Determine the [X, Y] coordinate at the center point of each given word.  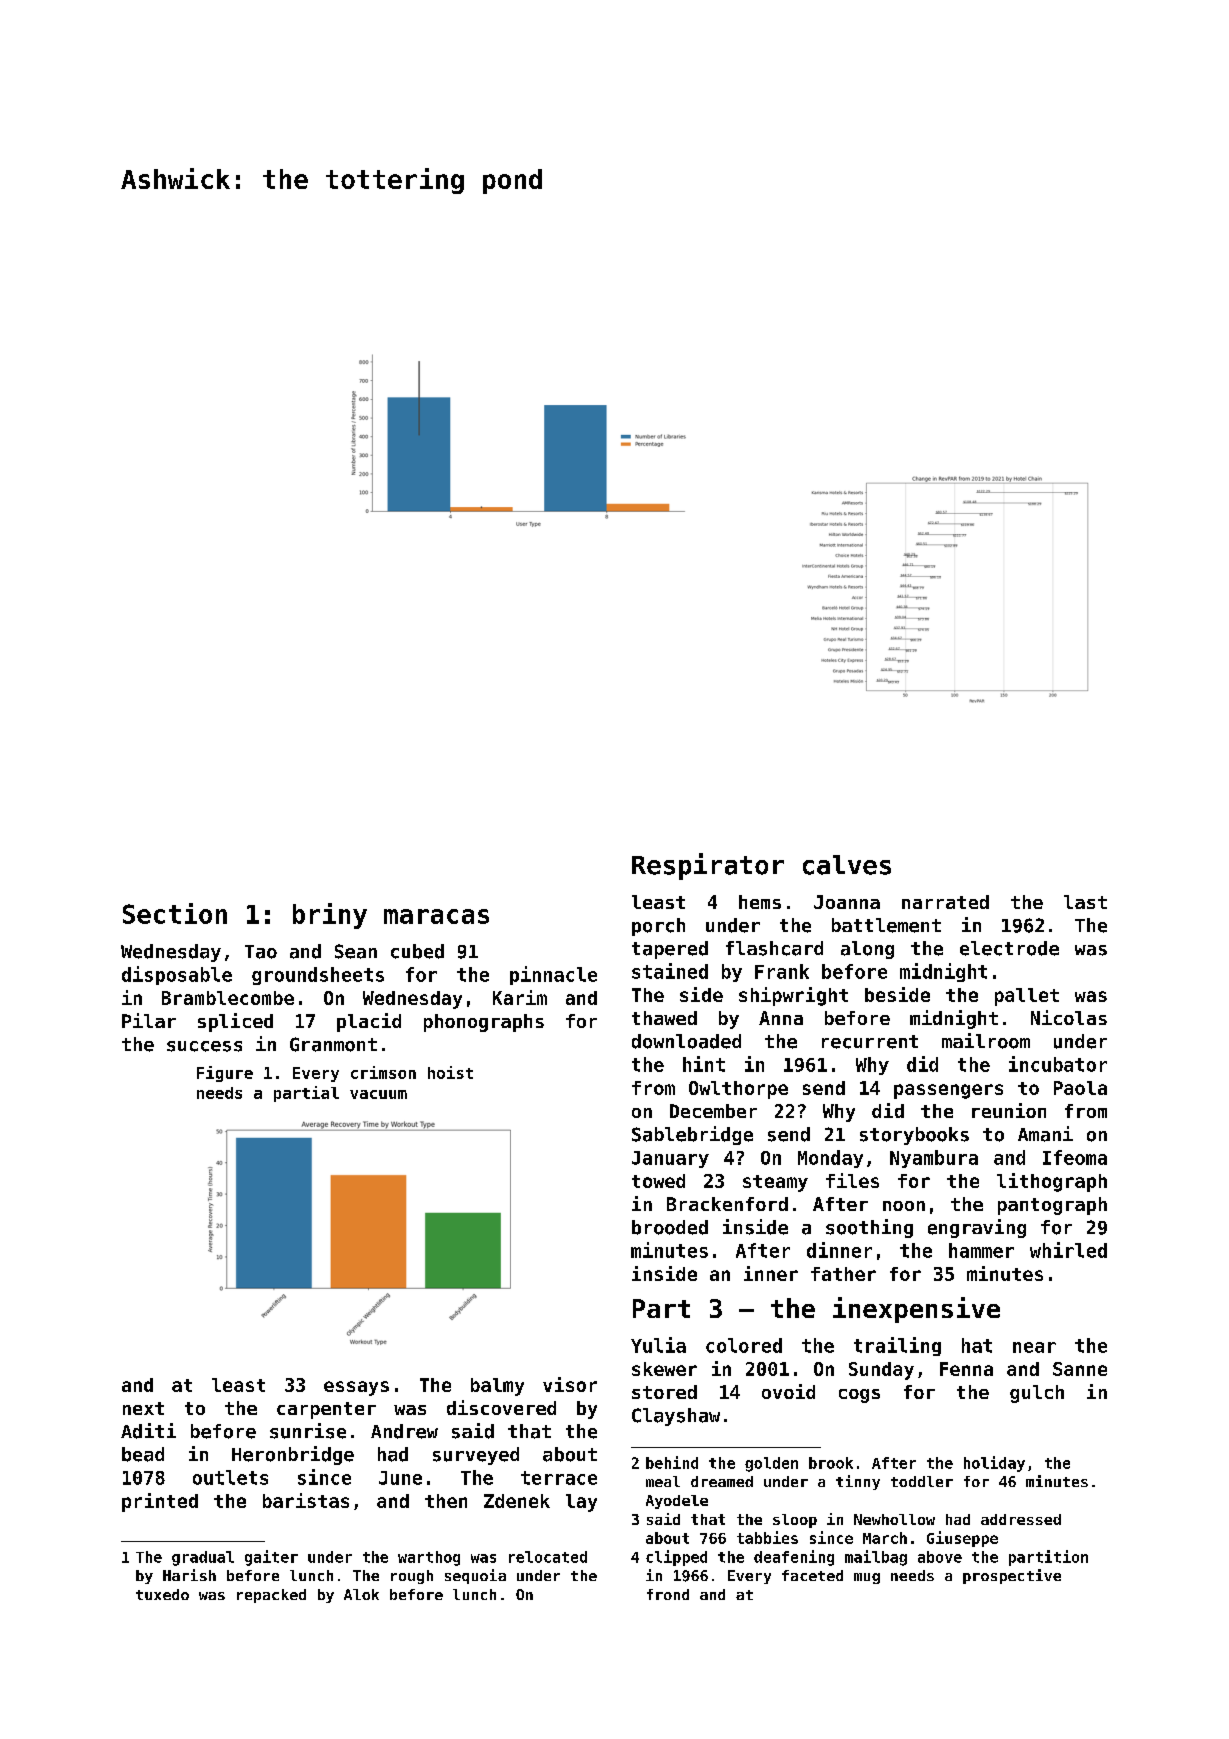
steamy [775, 1183]
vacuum [378, 1094]
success [204, 1046]
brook [831, 1463]
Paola [1080, 1088]
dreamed [722, 1481]
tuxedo [162, 1594]
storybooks [914, 1136]
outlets [230, 1477]
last [1085, 902]
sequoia [475, 1576]
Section [175, 913]
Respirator [708, 866]
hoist [450, 1072]
